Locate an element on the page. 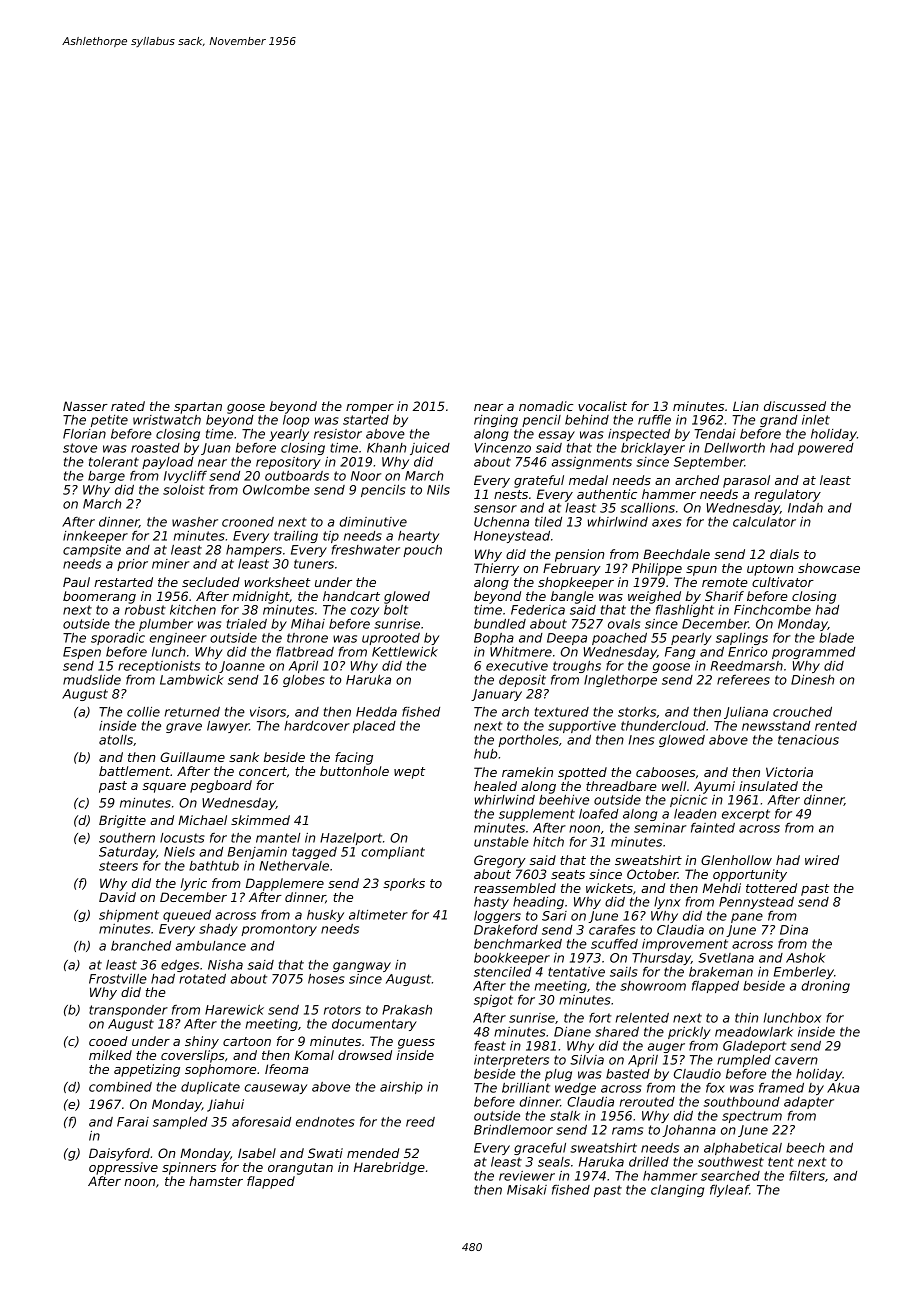 Image resolution: width=924 pixels, height=1308 pixels. romper is located at coordinates (370, 409).
